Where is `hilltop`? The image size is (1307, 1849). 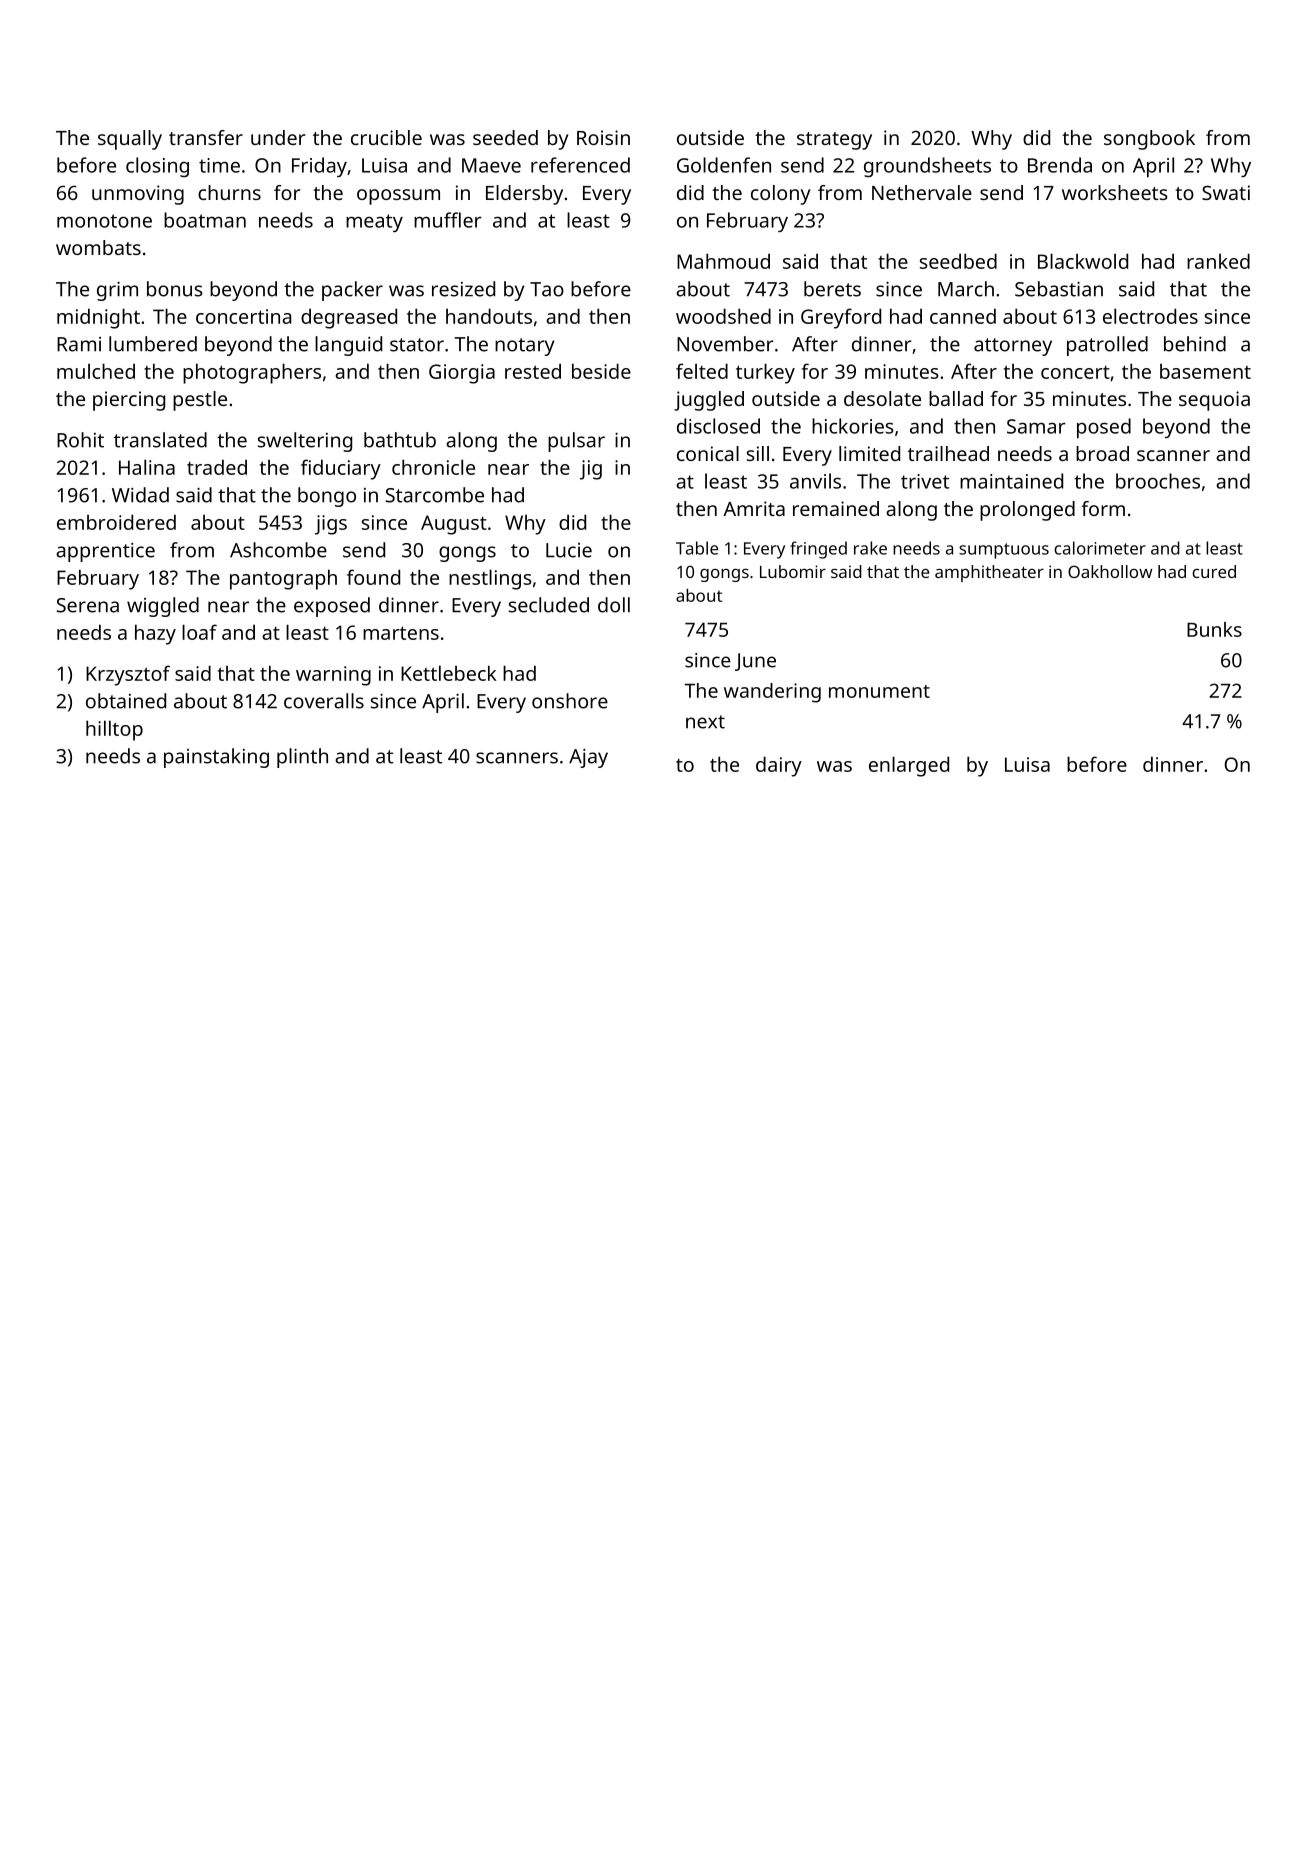 hilltop is located at coordinates (114, 730).
